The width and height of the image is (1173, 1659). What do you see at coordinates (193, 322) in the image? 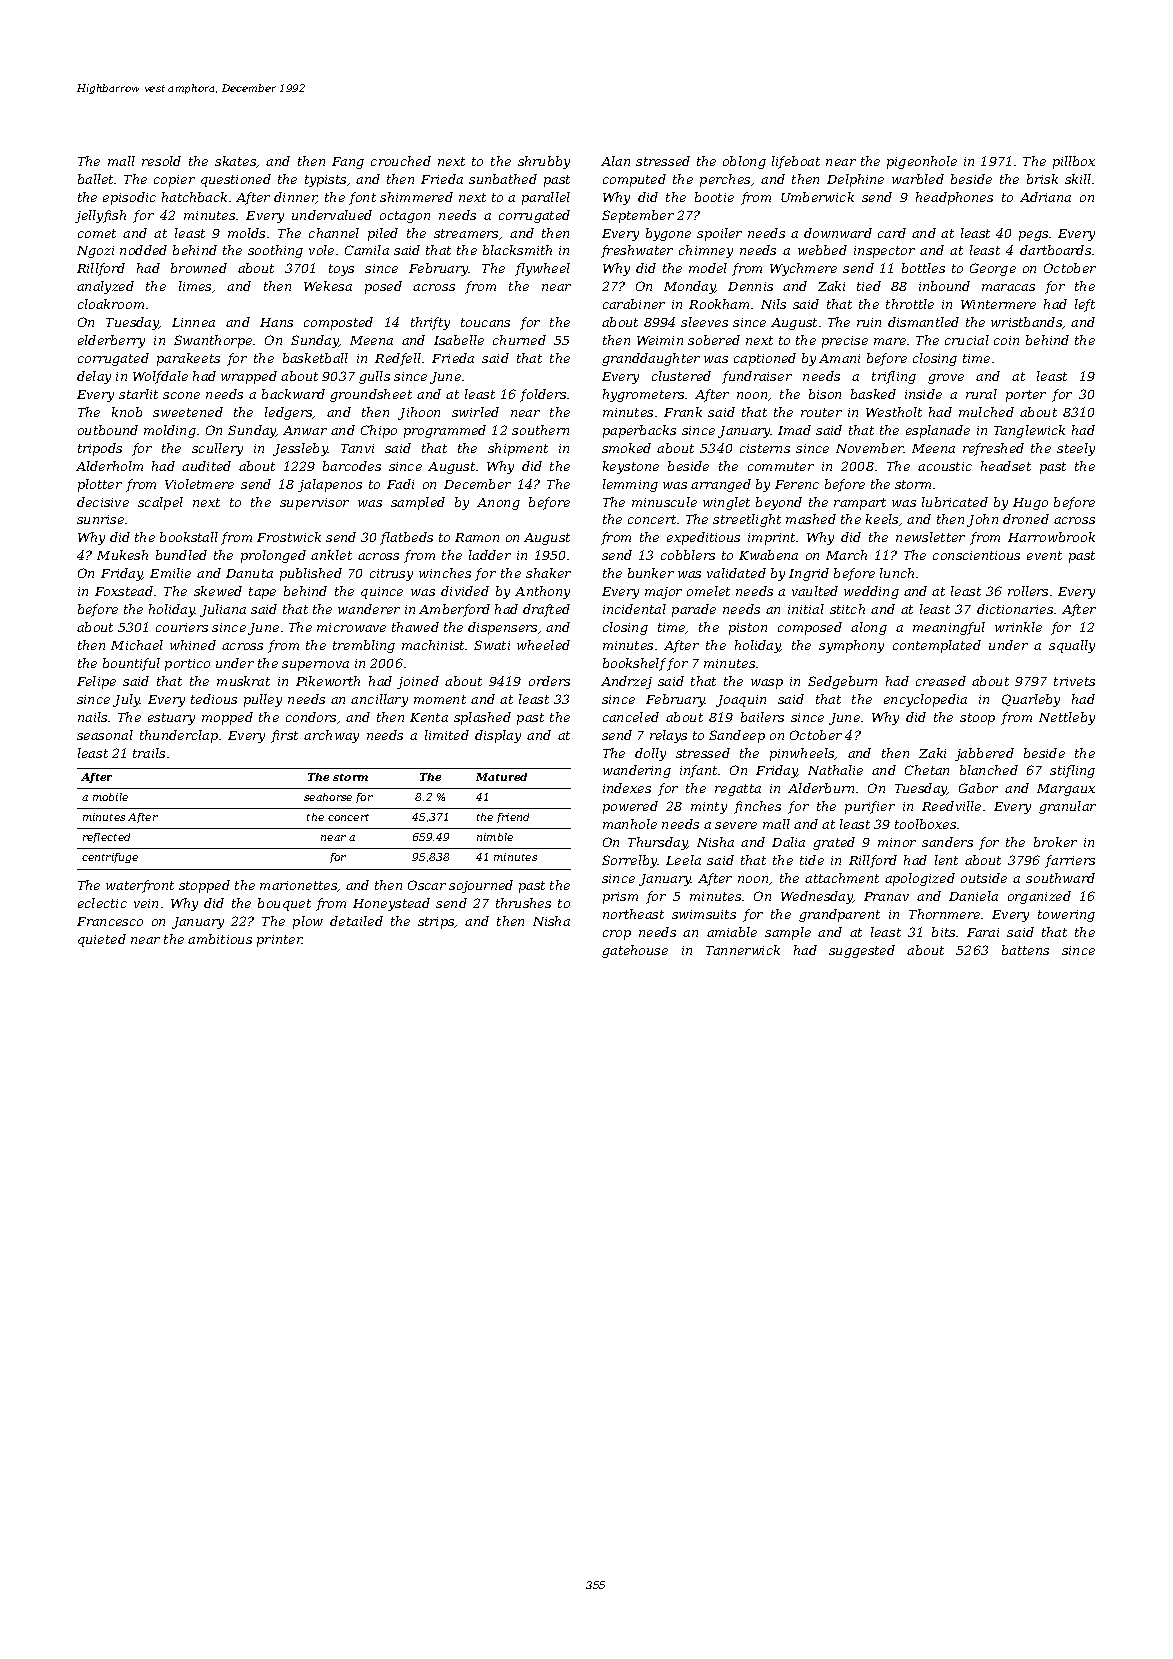
I see `Linnea` at bounding box center [193, 322].
